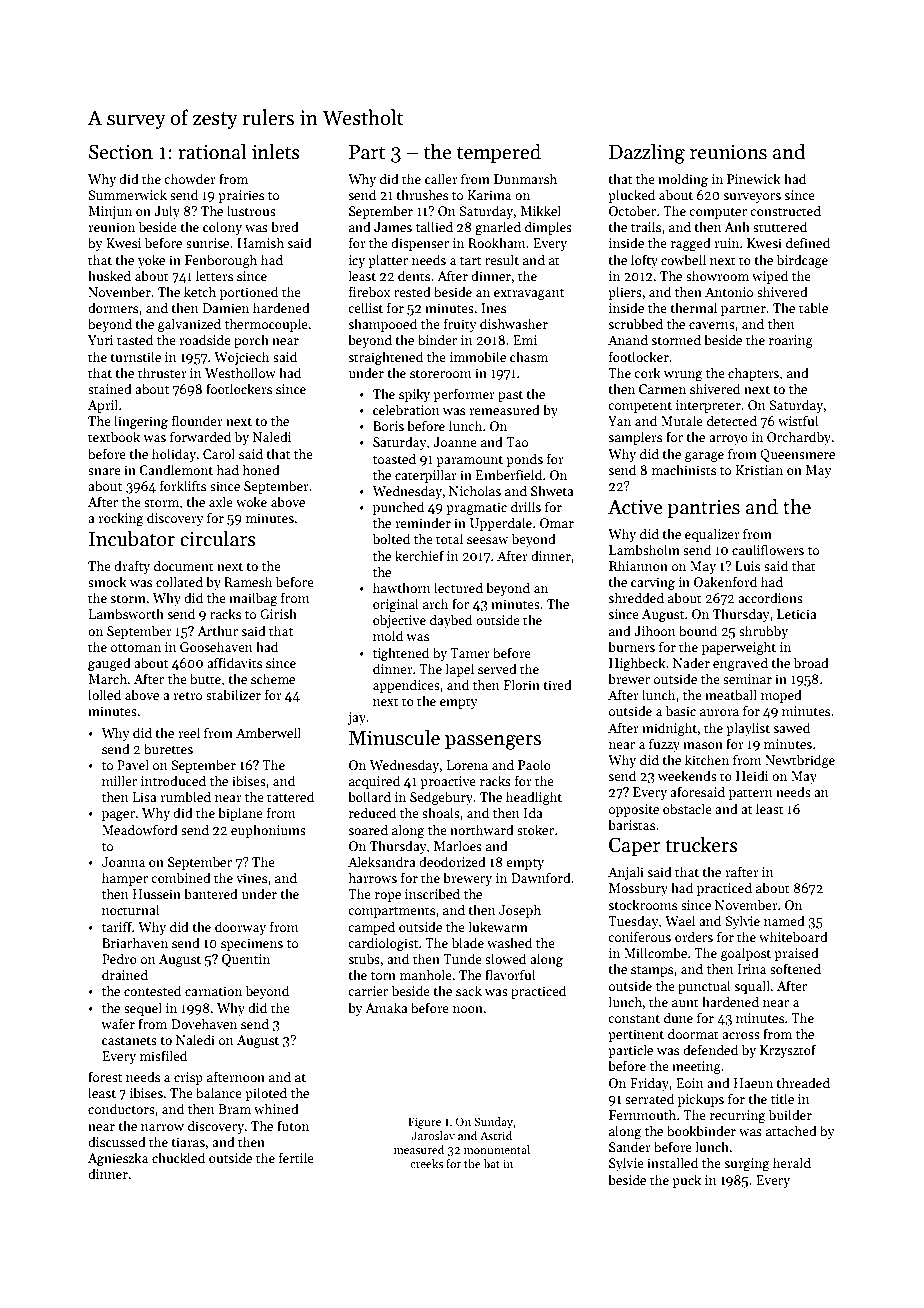 This screenshot has width=924, height=1308. Describe the element at coordinates (118, 1159) in the screenshot. I see `Agnieszka` at that location.
